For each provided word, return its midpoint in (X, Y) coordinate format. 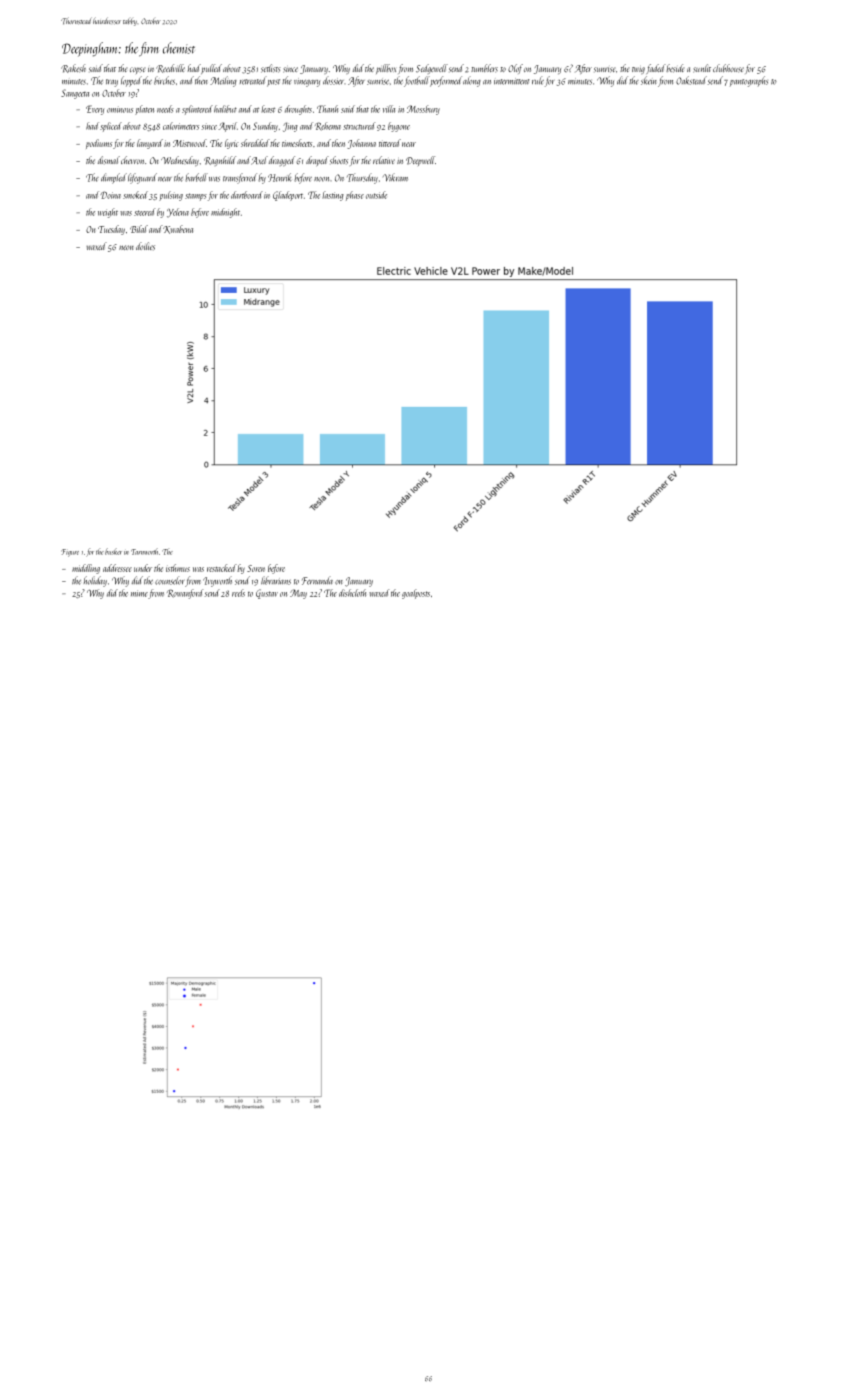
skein (649, 80)
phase (355, 196)
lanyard (150, 144)
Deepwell (420, 161)
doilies (145, 246)
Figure (70, 553)
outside (376, 195)
